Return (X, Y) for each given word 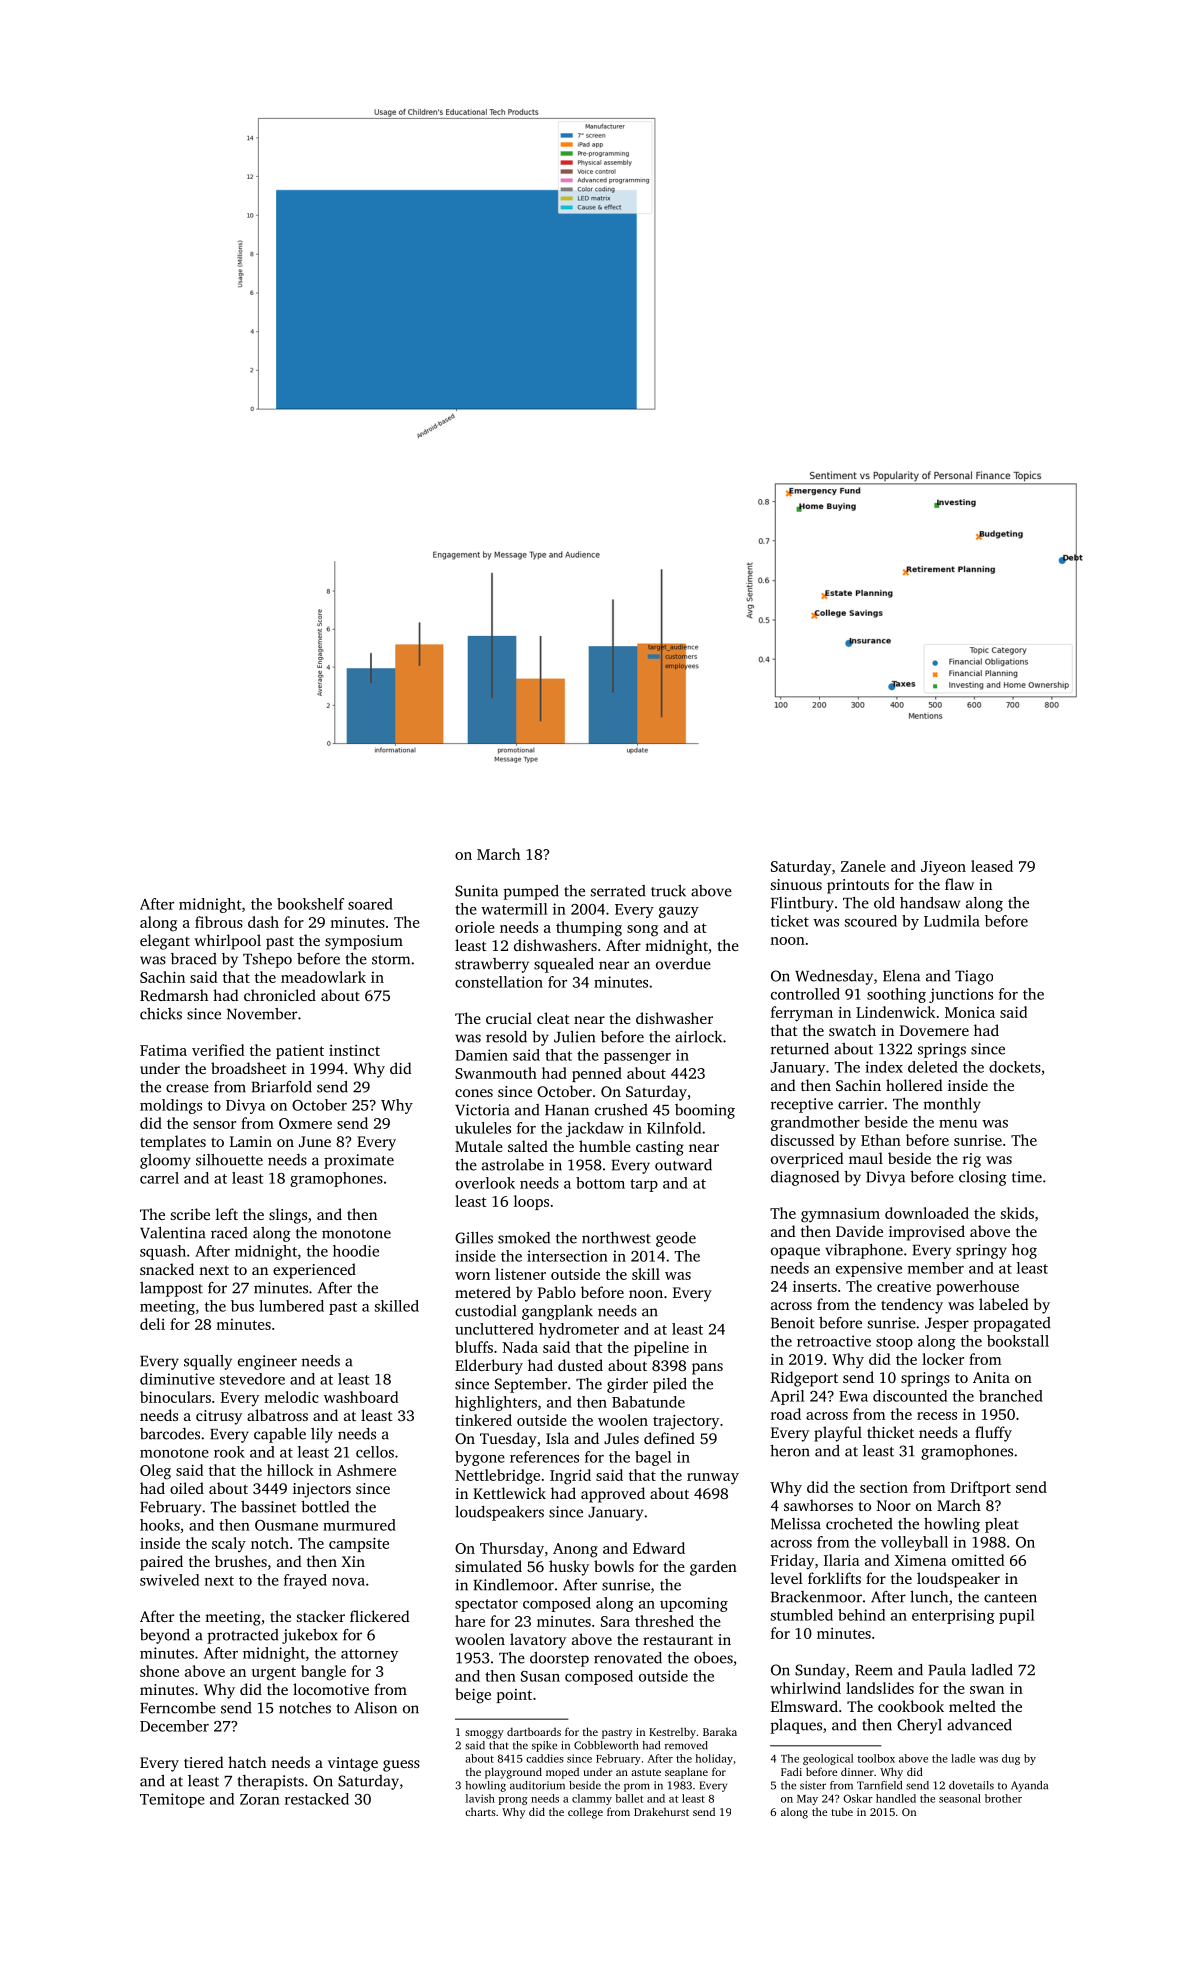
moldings (171, 1106)
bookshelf (310, 904)
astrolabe (513, 1165)
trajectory (686, 1422)
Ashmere (366, 1470)
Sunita (476, 891)
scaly (229, 1544)
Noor (894, 1505)
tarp (644, 1185)
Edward (659, 1548)
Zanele (863, 866)
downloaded (927, 1213)
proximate (359, 1161)
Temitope (172, 1800)
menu (958, 1124)
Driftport (981, 1488)
